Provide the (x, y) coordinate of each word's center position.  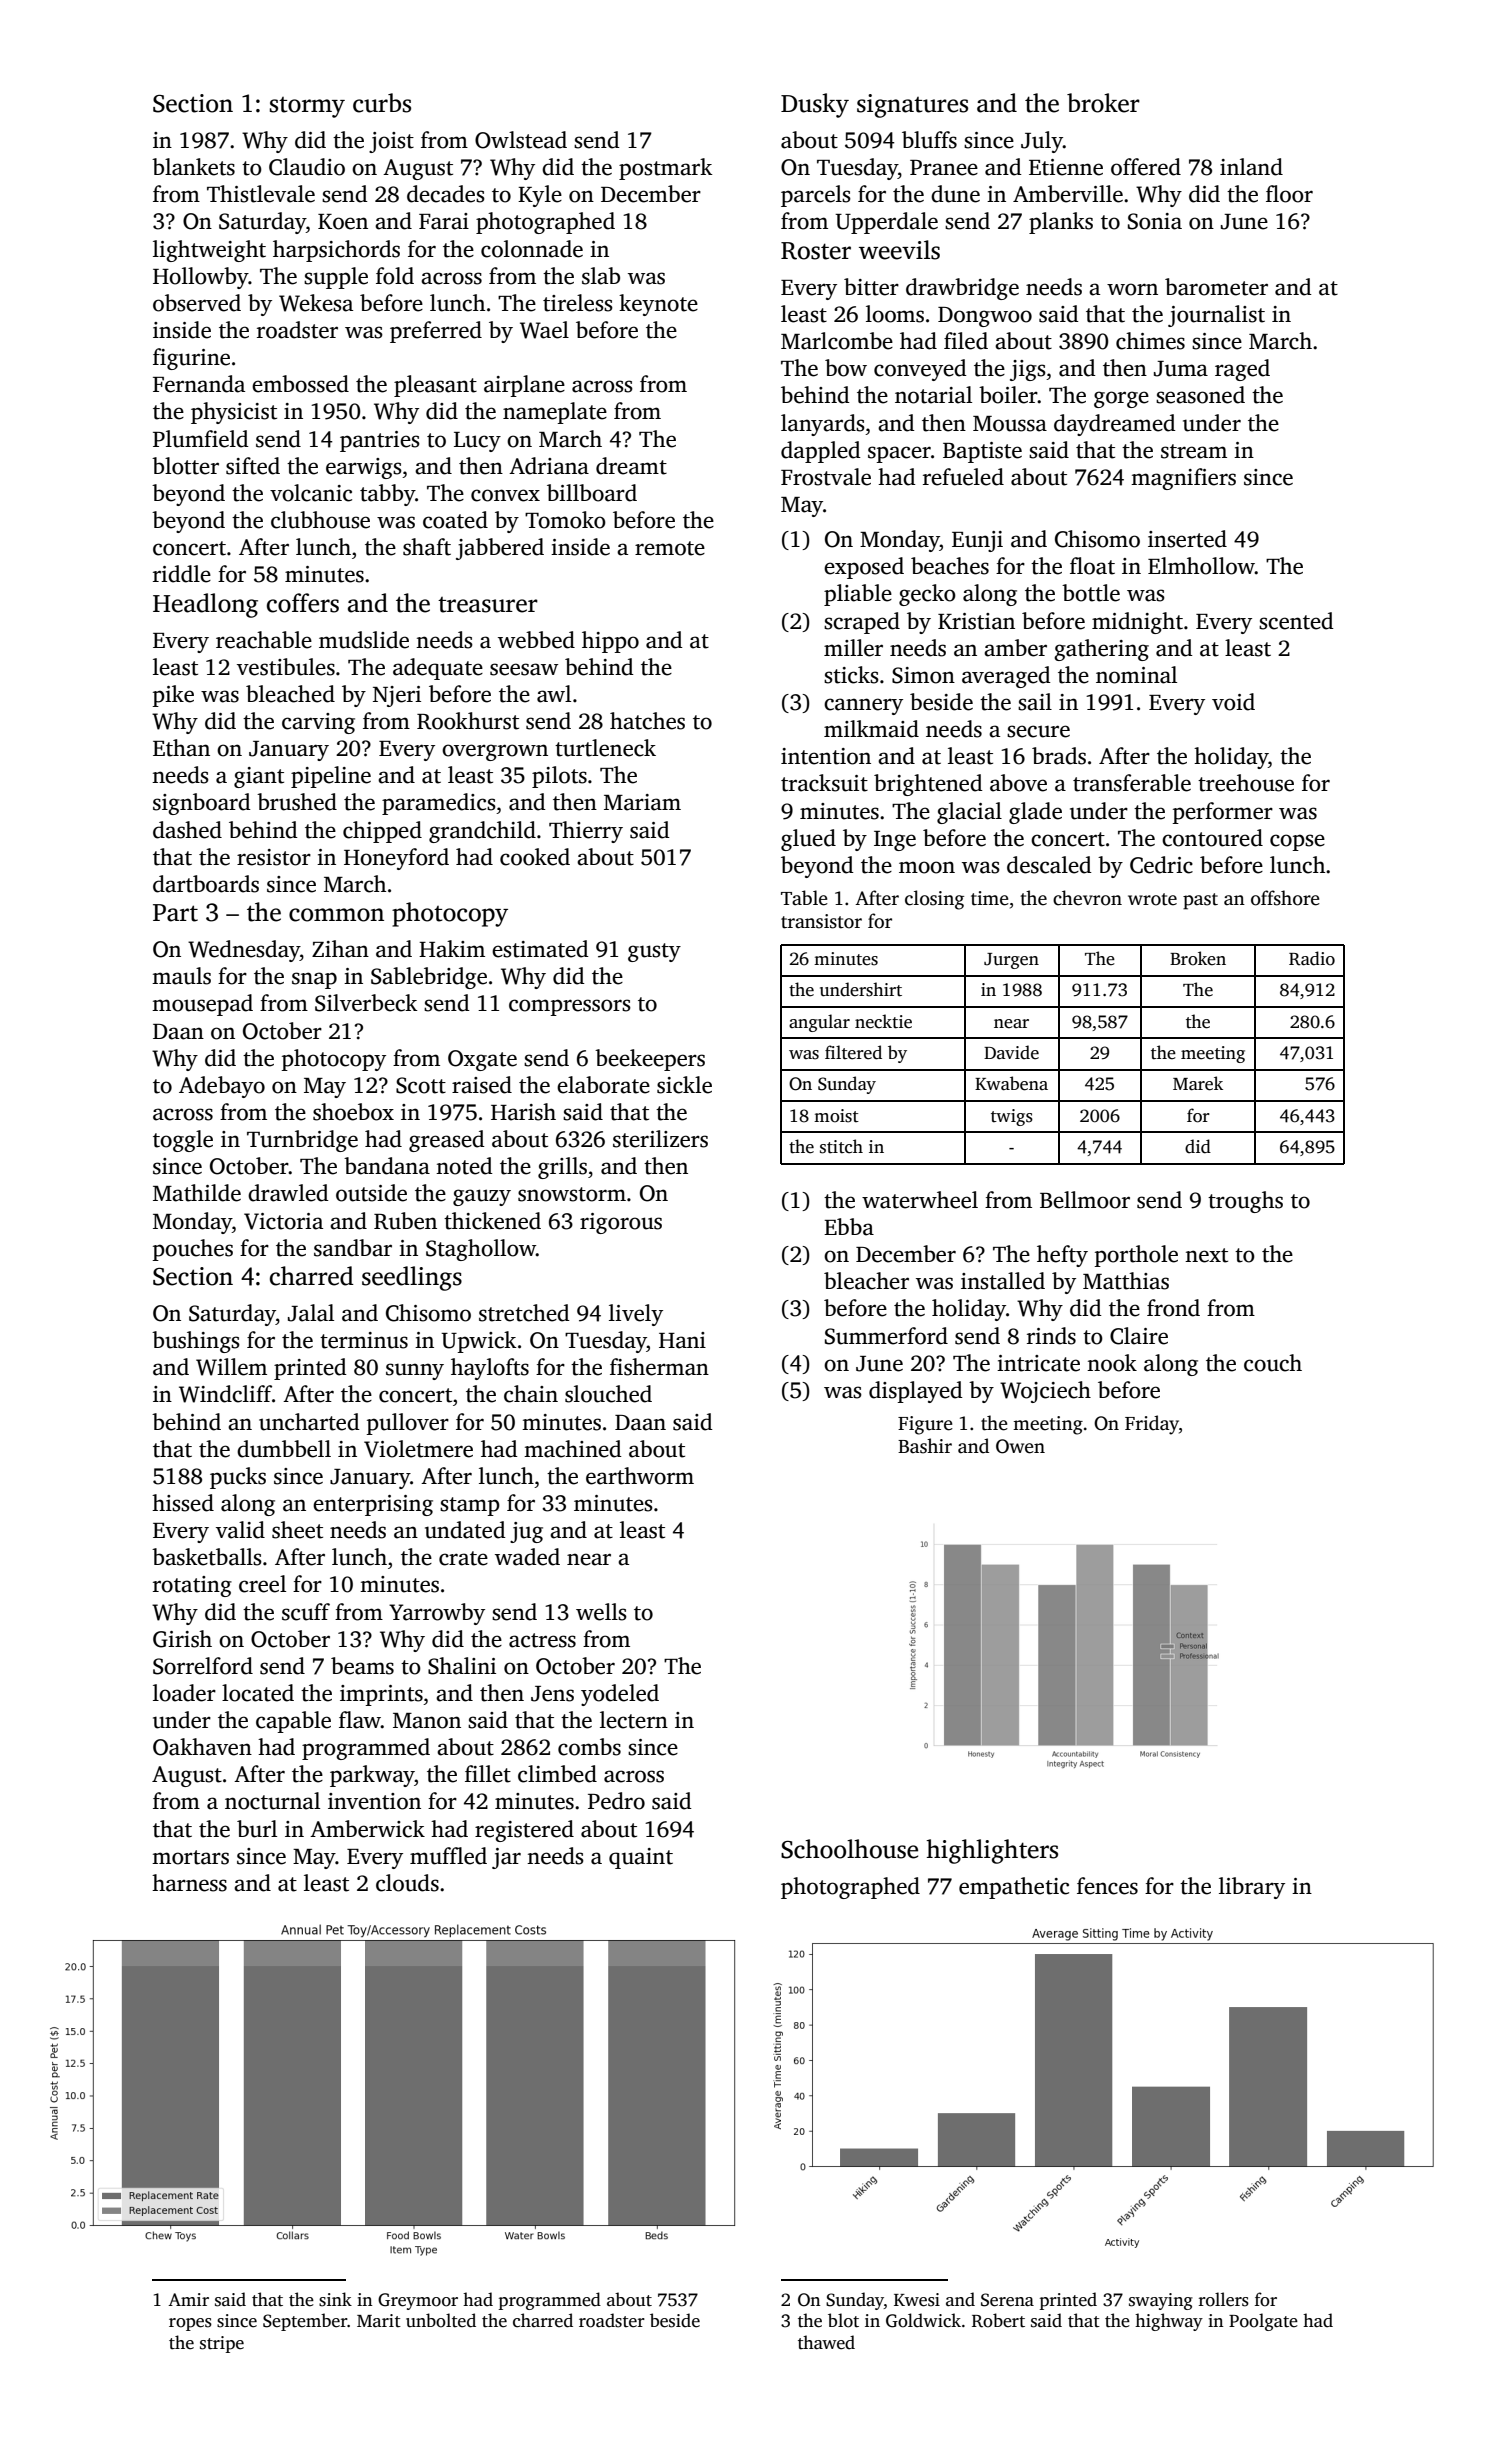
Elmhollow (1201, 566)
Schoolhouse (849, 1849)
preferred (436, 332)
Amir (188, 2299)
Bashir (925, 1446)
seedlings (412, 1278)
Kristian (976, 621)
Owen (1020, 1446)
